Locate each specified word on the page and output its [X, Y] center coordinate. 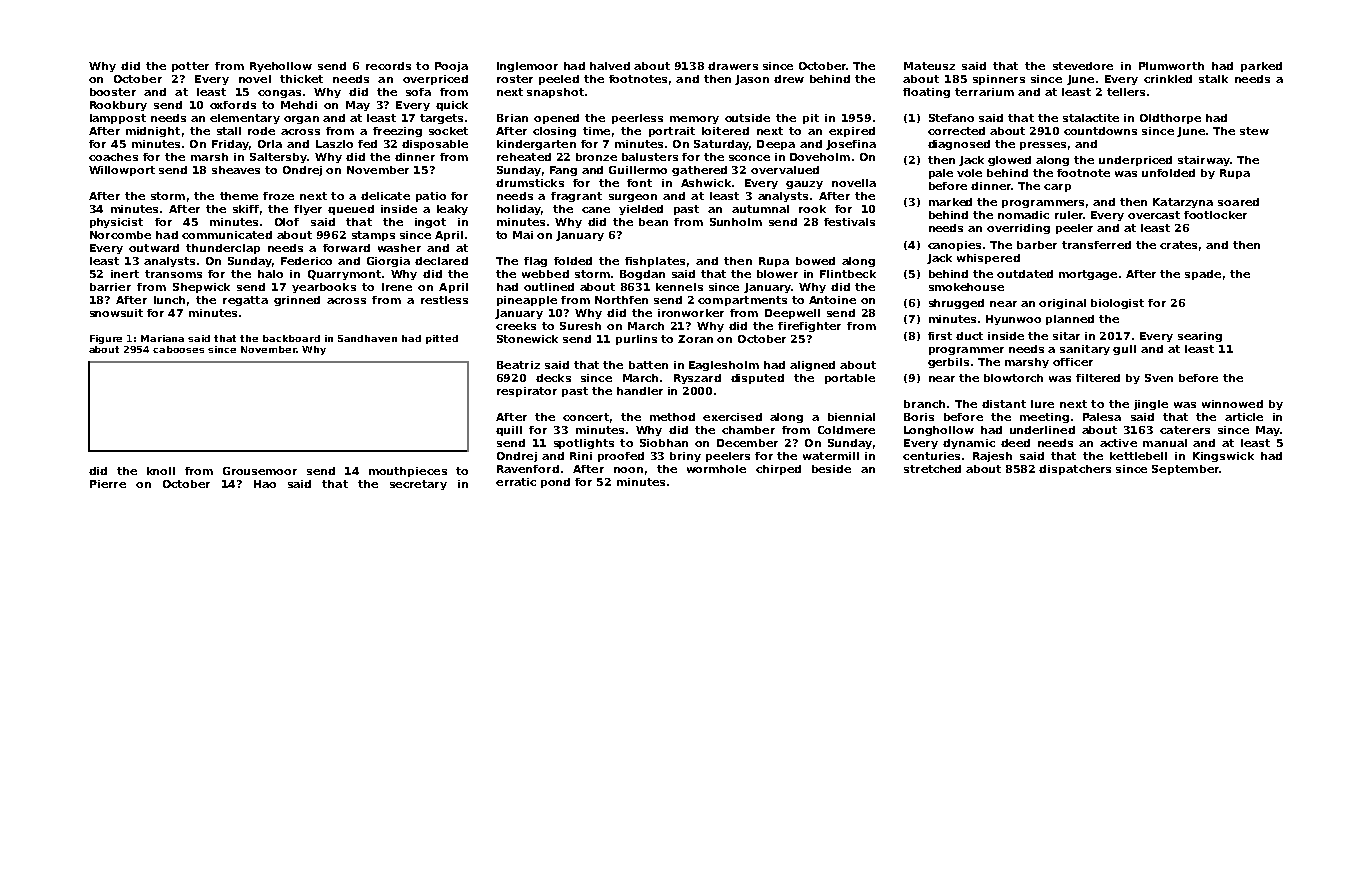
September [1185, 470]
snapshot [555, 93]
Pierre [108, 484]
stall [229, 131]
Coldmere [846, 430]
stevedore [1083, 66]
